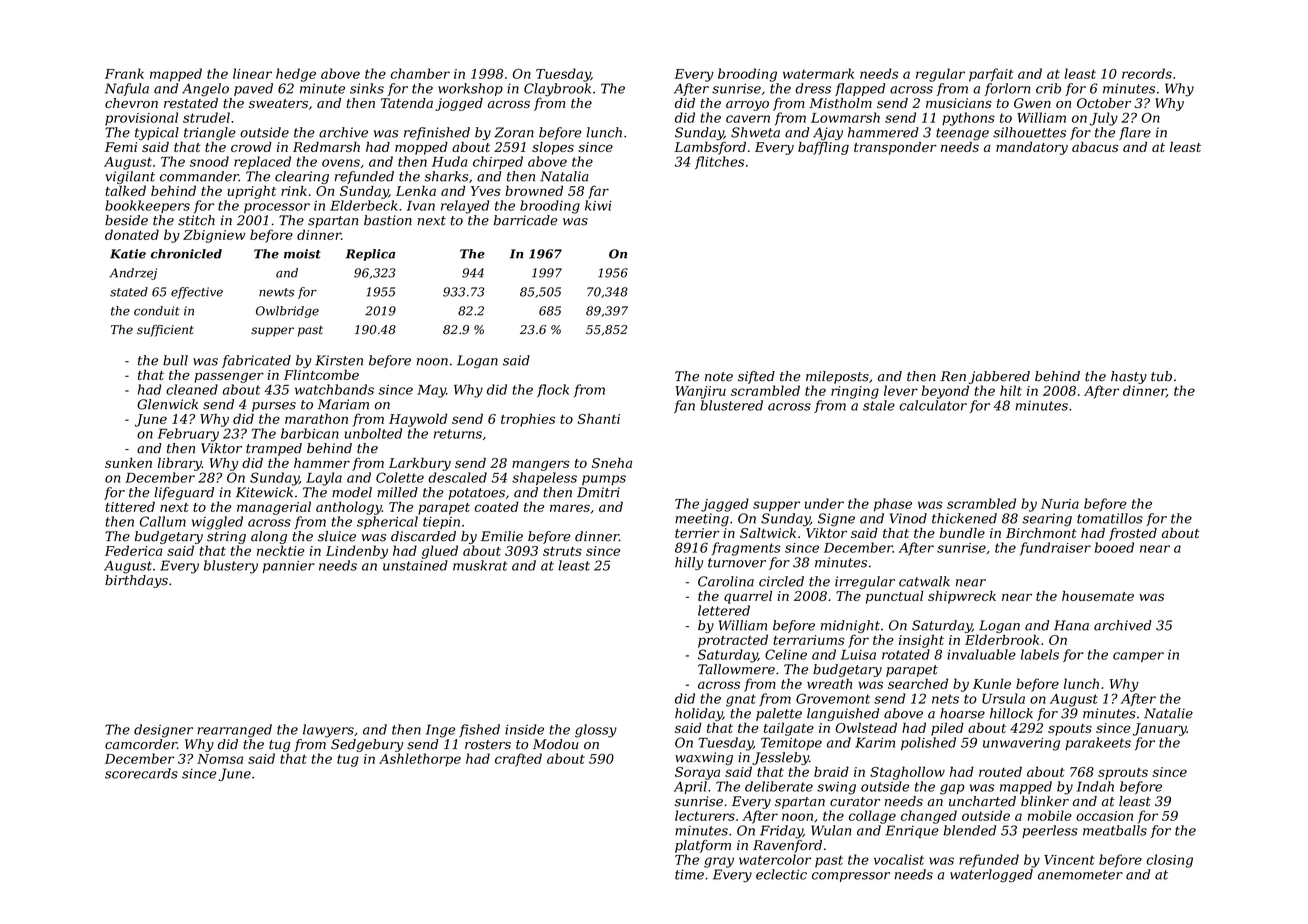 This image has height=924, width=1308. What do you see at coordinates (557, 90) in the image?
I see `Claybrook` at bounding box center [557, 90].
